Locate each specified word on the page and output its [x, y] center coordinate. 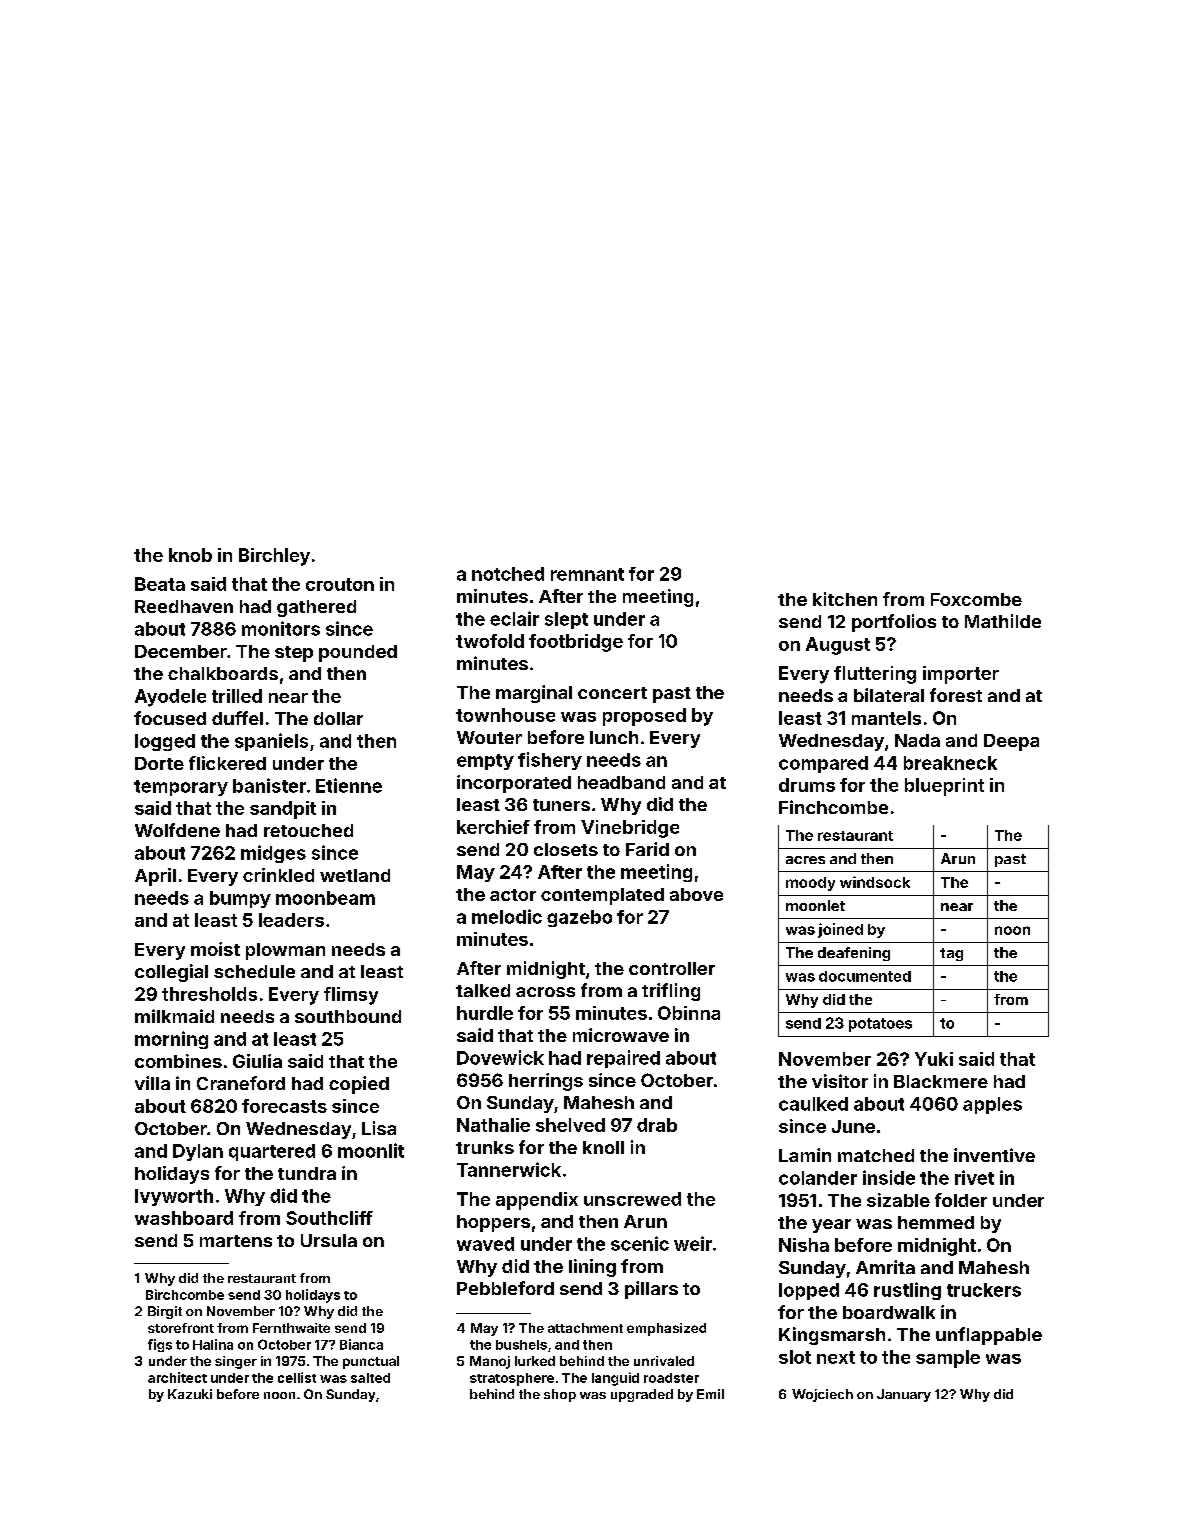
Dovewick [500, 1057]
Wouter [489, 737]
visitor [840, 1081]
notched [508, 574]
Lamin [805, 1155]
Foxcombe [976, 599]
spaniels [271, 742]
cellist [297, 1377]
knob [190, 555]
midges [273, 854]
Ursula [329, 1240]
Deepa [1011, 742]
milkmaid [174, 1016]
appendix [537, 1201]
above [696, 894]
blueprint [944, 787]
